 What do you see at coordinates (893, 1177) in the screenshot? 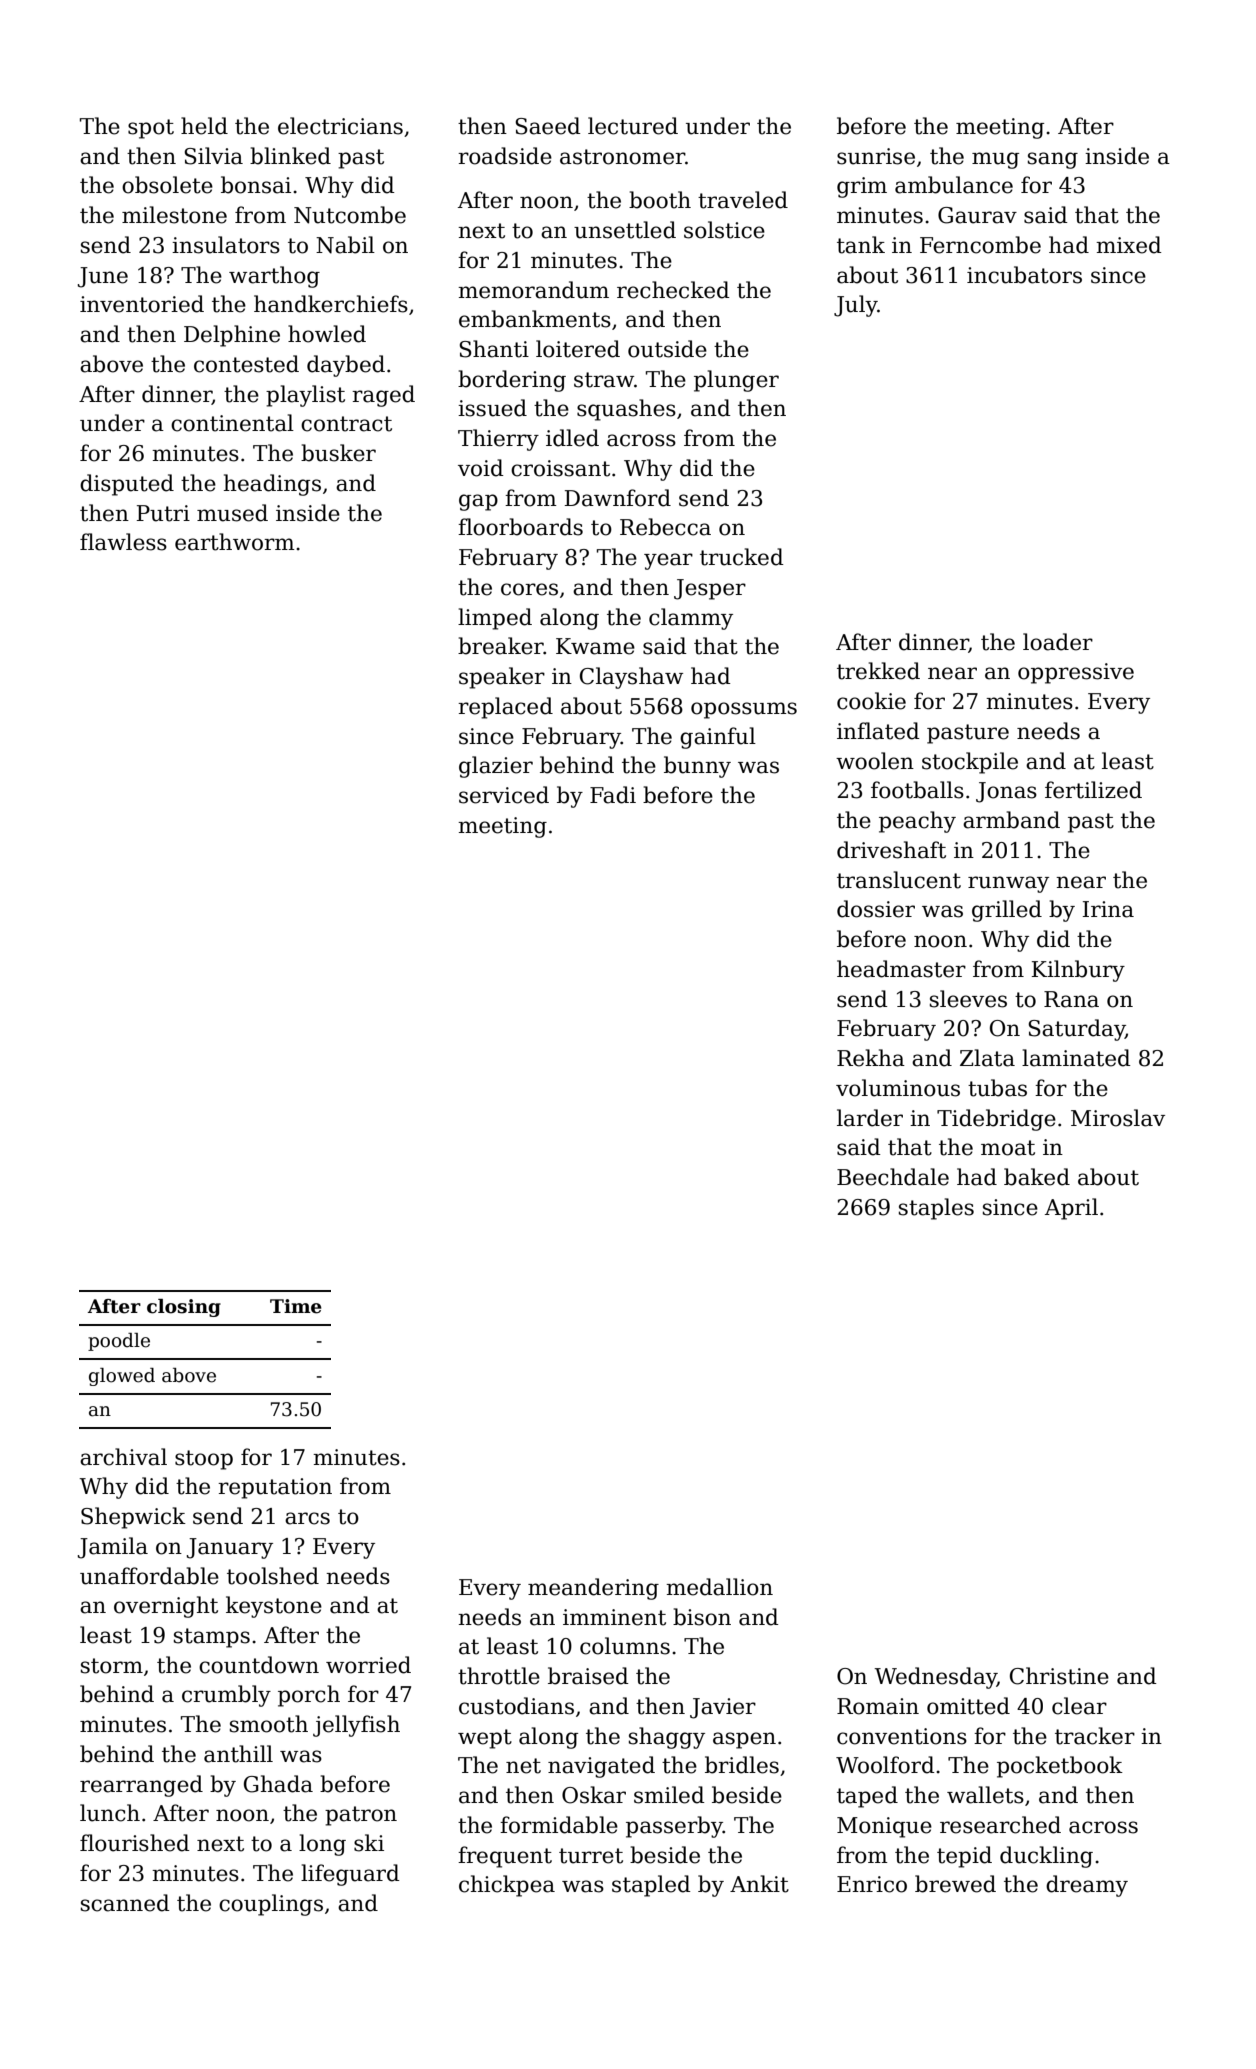
I see `Beechdale` at bounding box center [893, 1177].
